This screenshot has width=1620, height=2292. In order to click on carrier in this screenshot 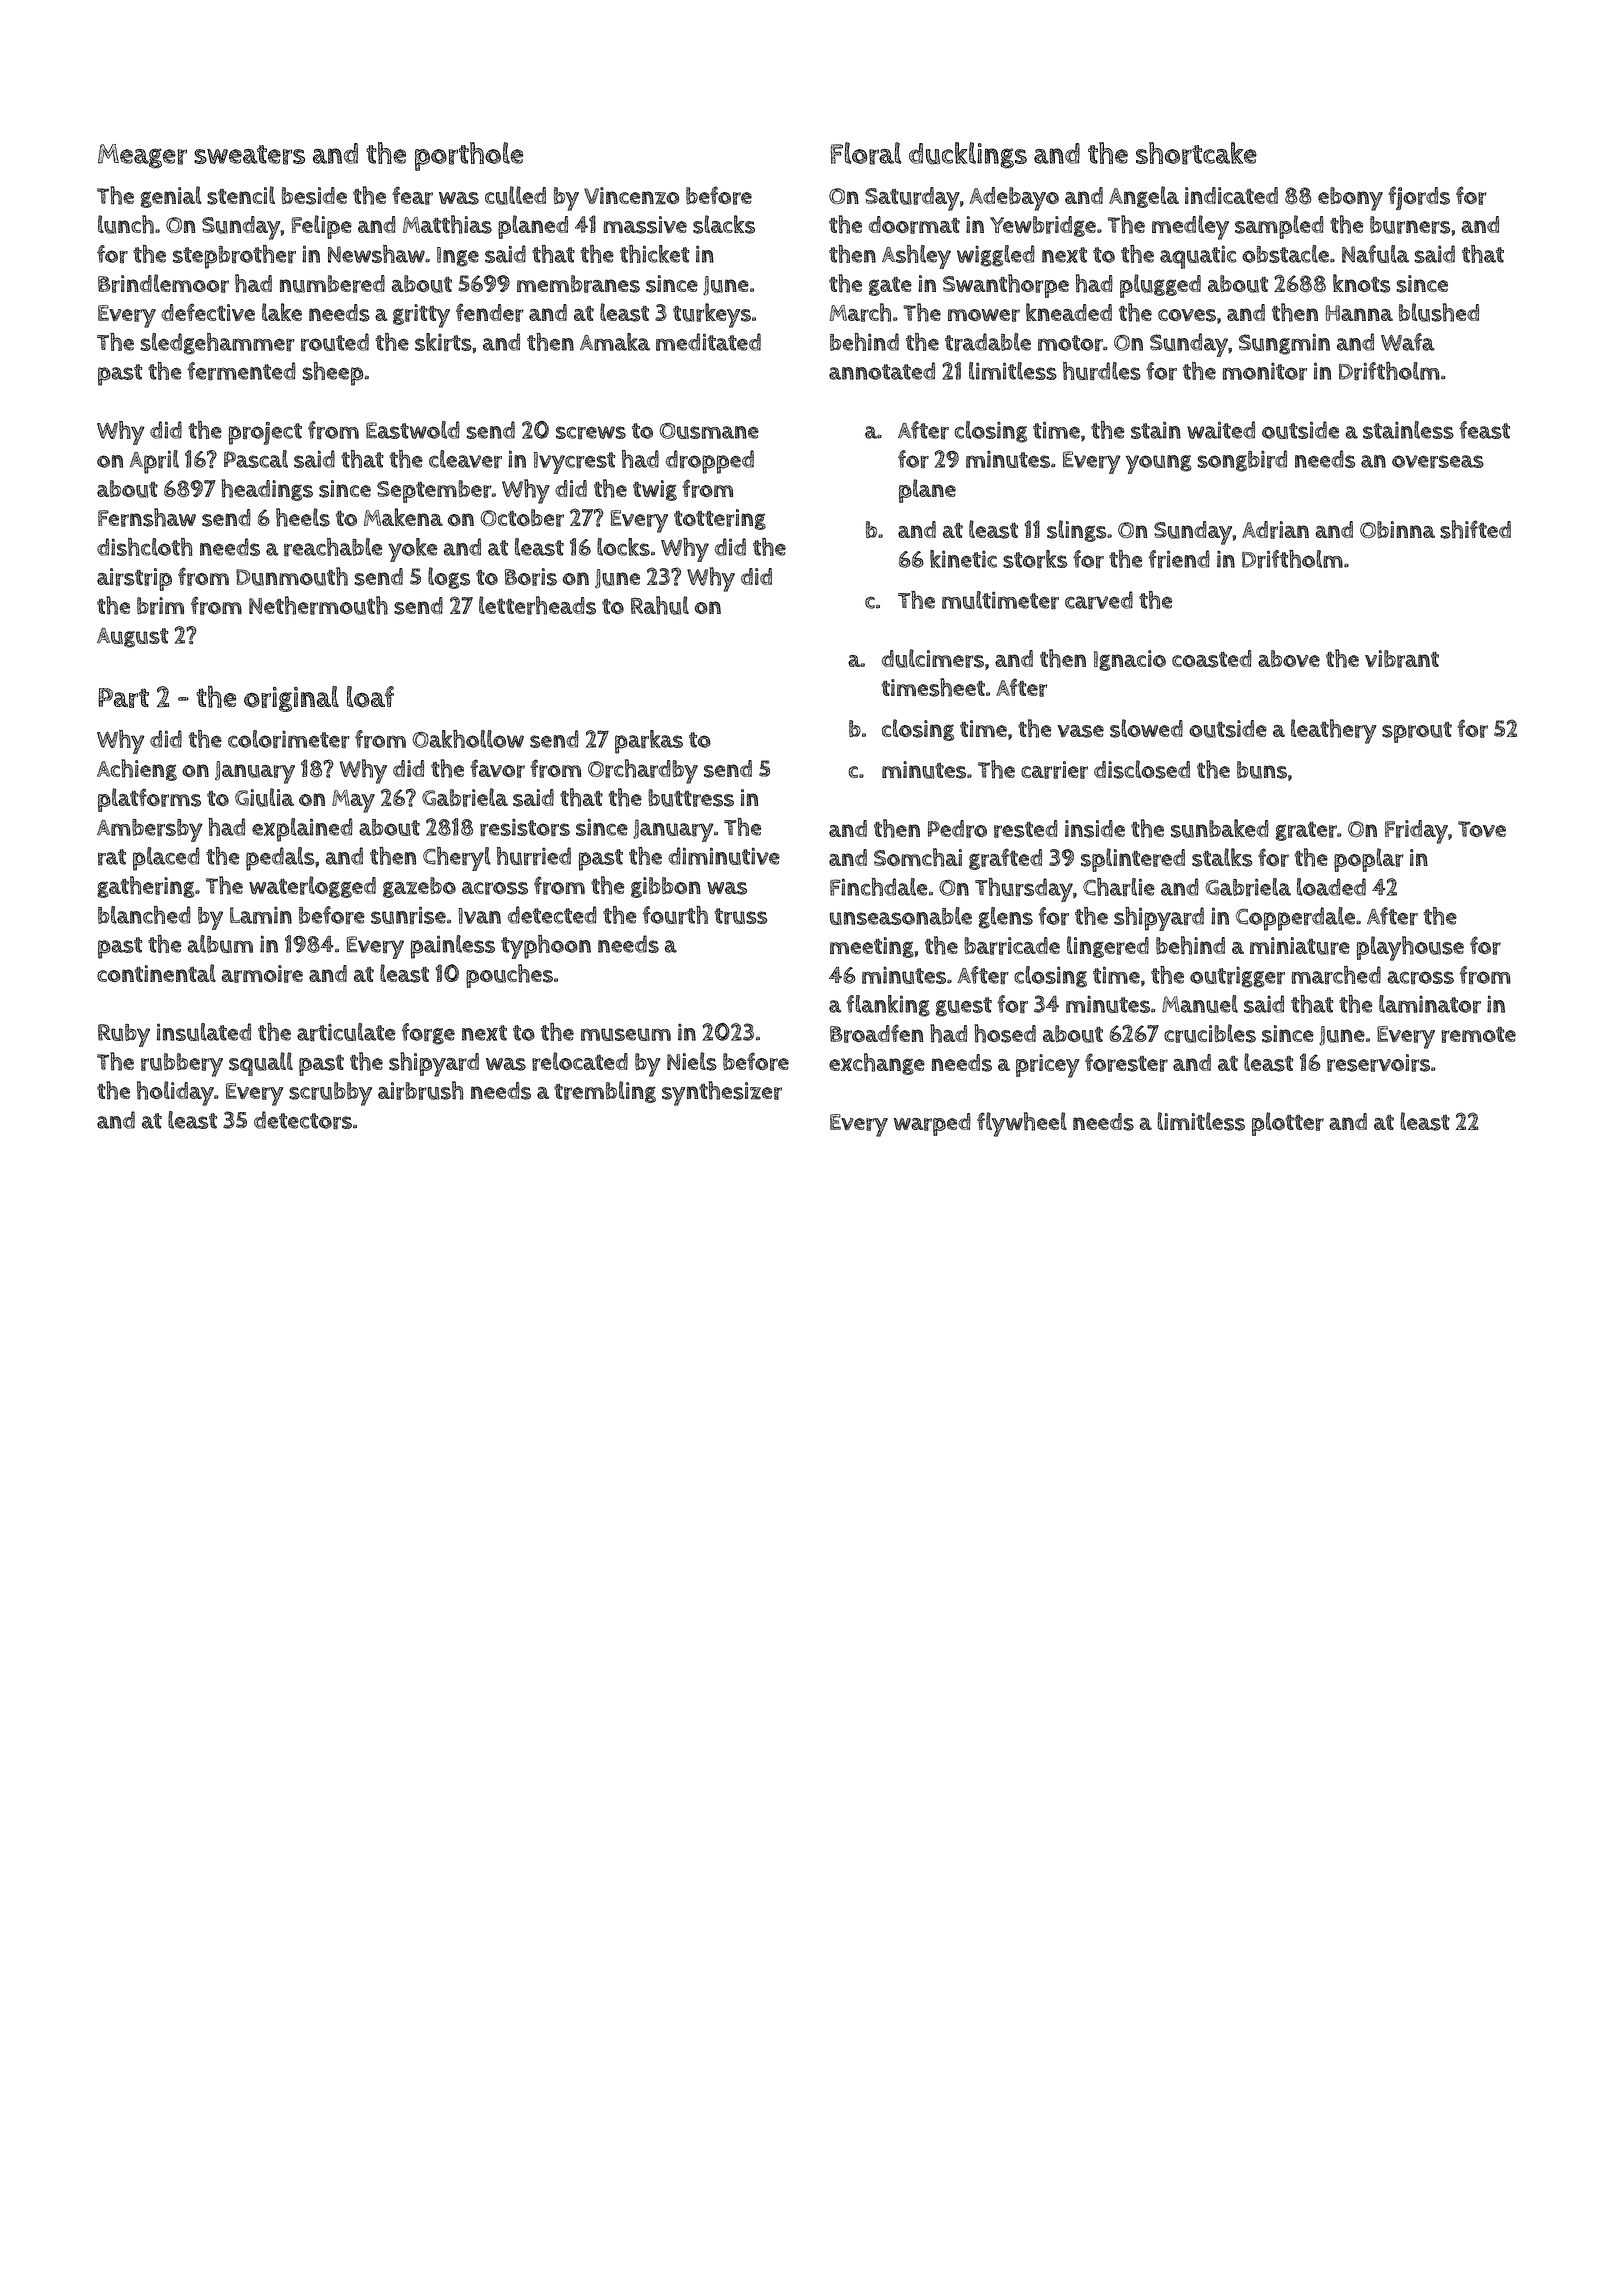, I will do `click(1054, 770)`.
